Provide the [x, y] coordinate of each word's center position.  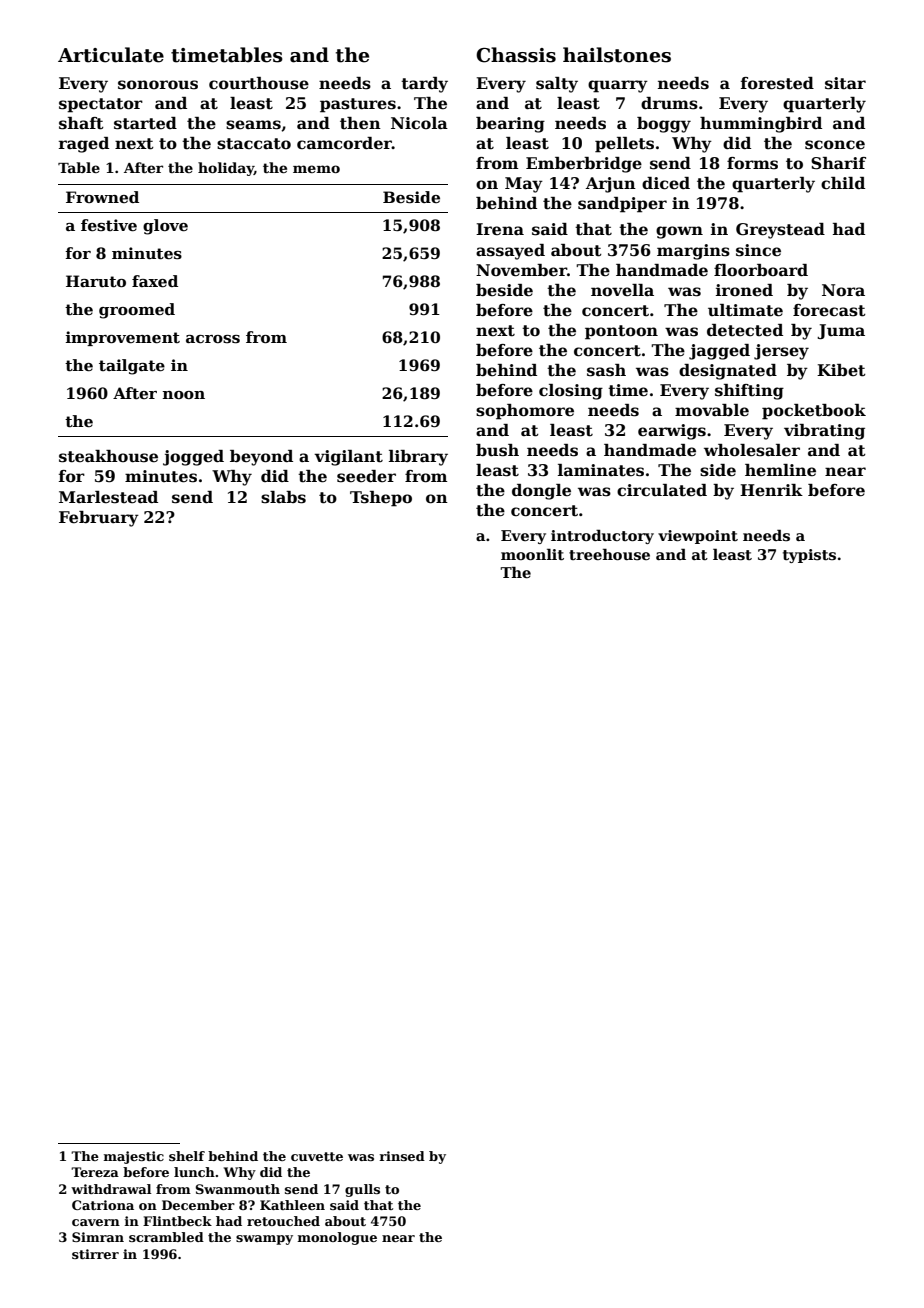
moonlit [532, 554]
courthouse [259, 83]
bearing [510, 125]
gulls [362, 1190]
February [99, 519]
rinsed [402, 1156]
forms [752, 163]
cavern [96, 1222]
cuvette [317, 1156]
